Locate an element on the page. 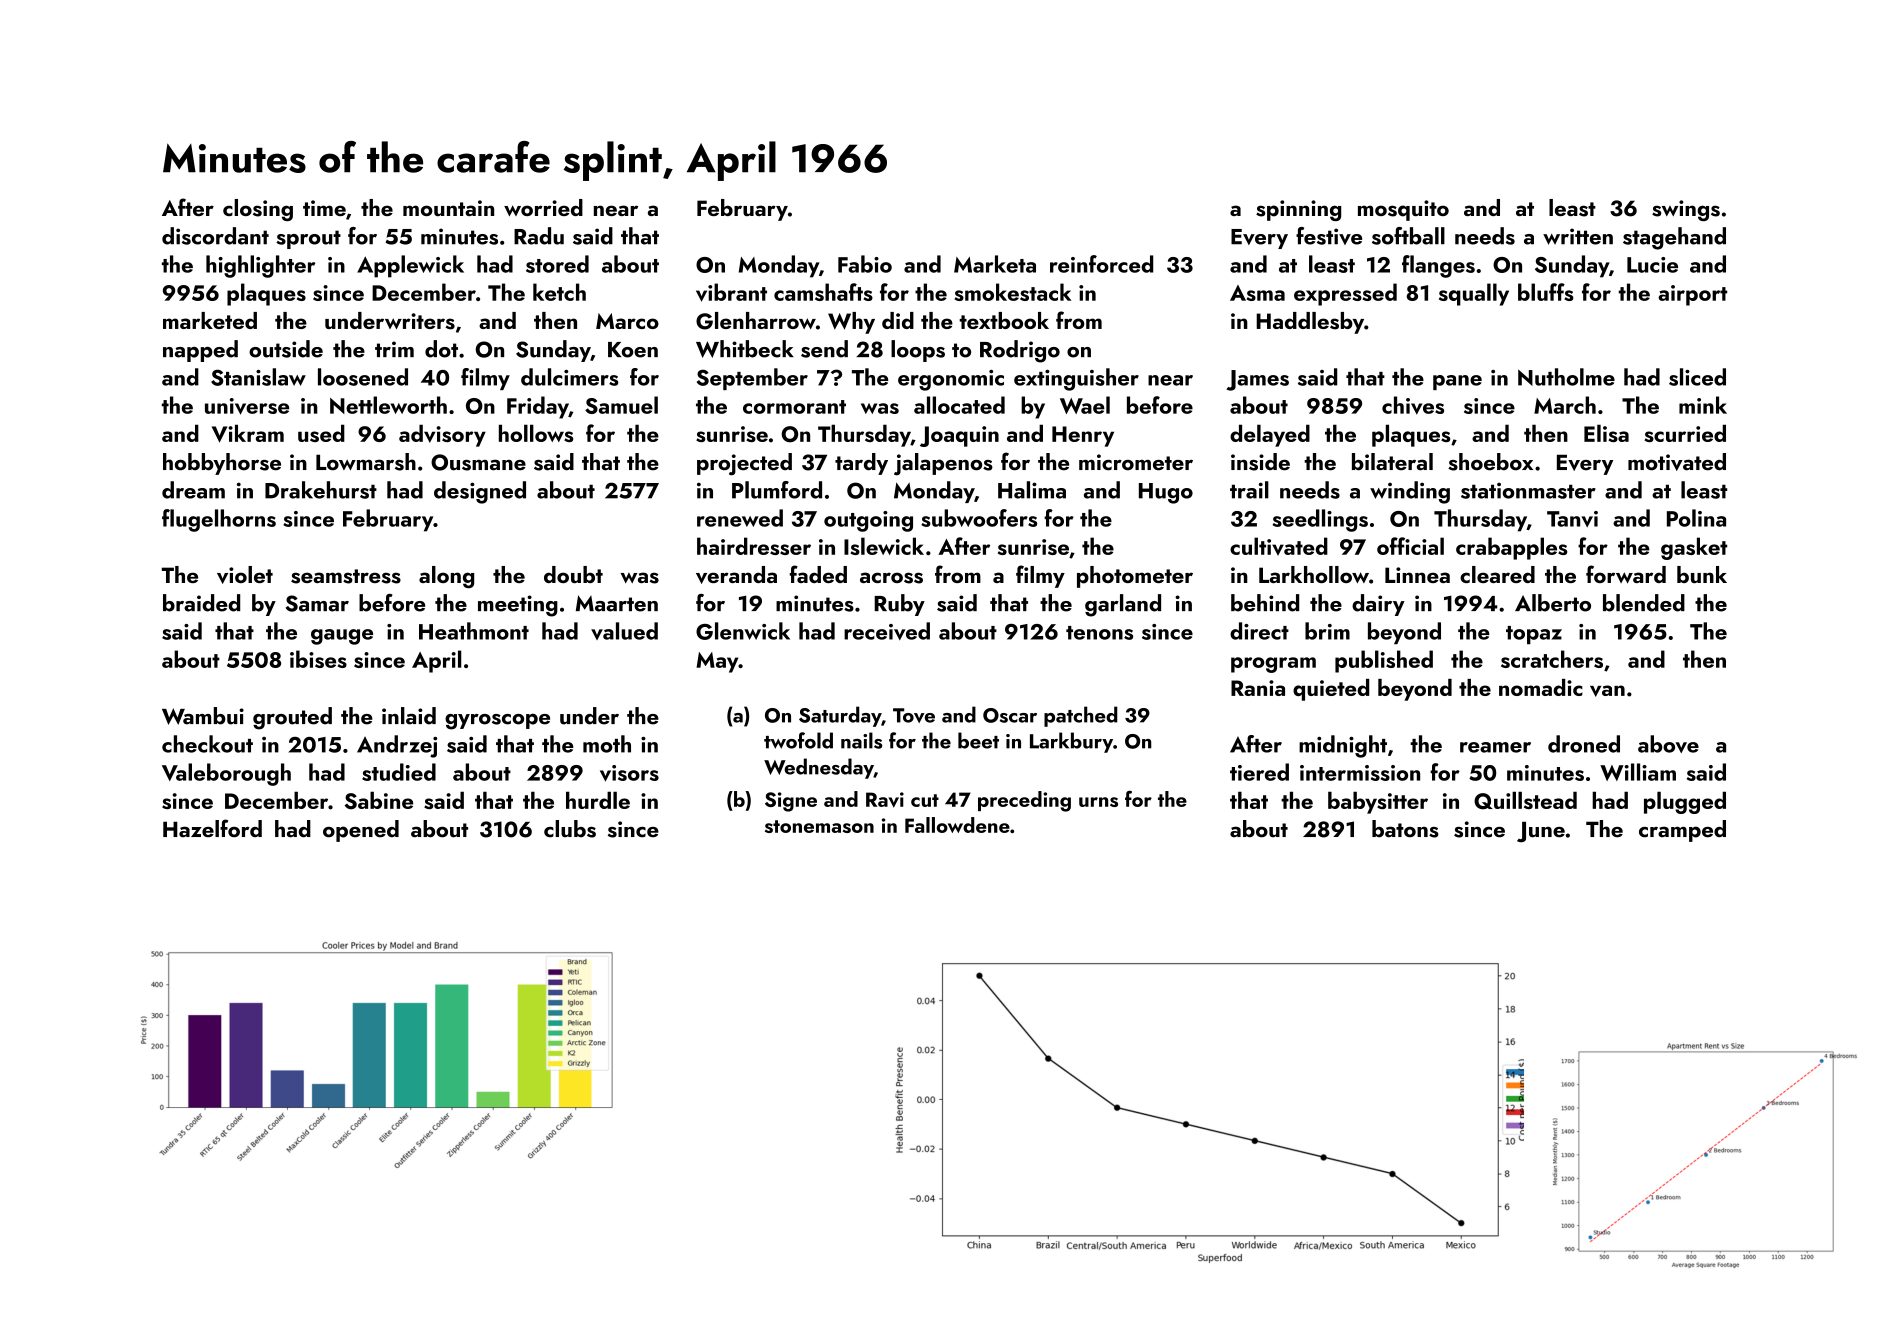  mosquito is located at coordinates (1403, 210).
